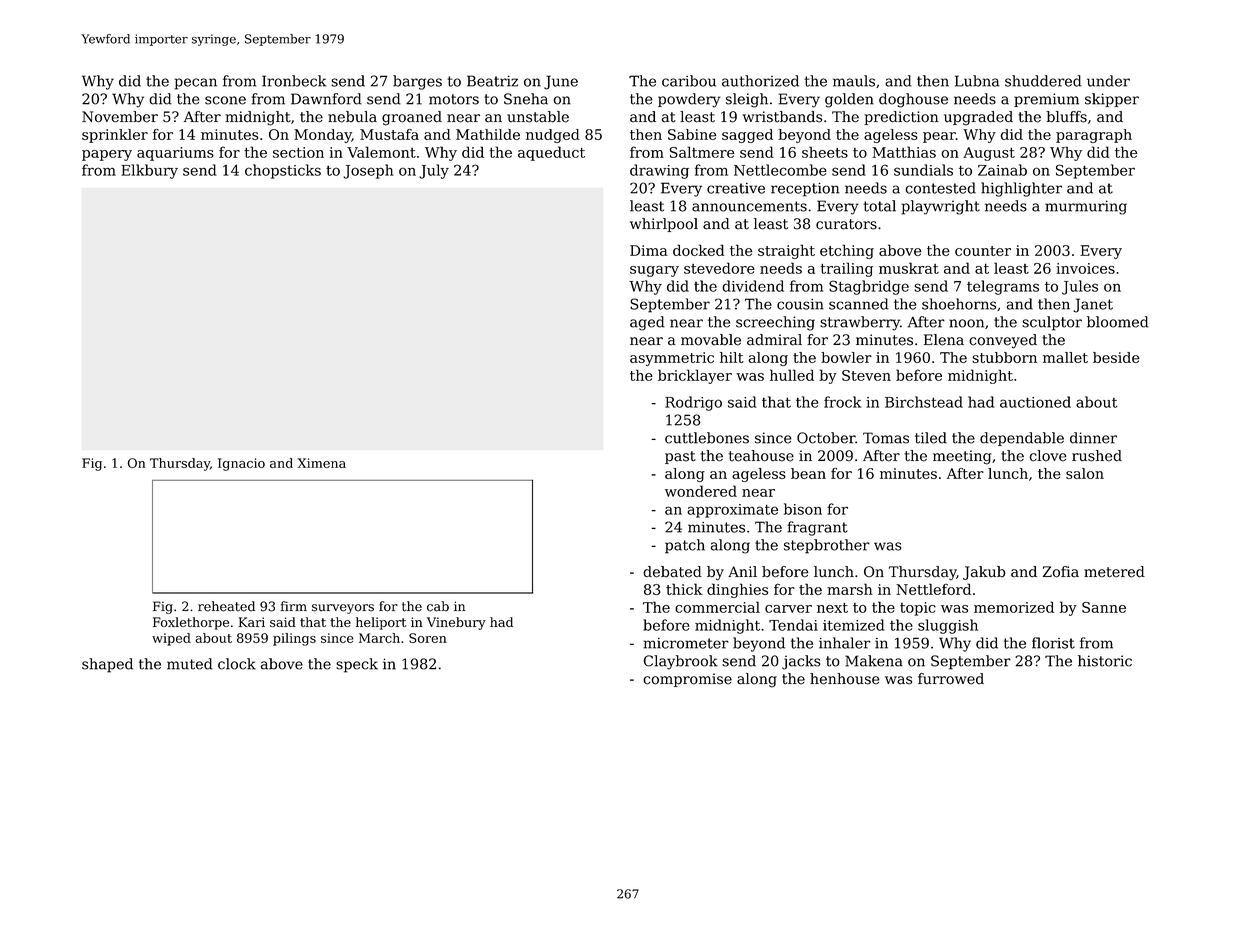 The image size is (1233, 952). What do you see at coordinates (241, 464) in the document?
I see `Ignacio` at bounding box center [241, 464].
